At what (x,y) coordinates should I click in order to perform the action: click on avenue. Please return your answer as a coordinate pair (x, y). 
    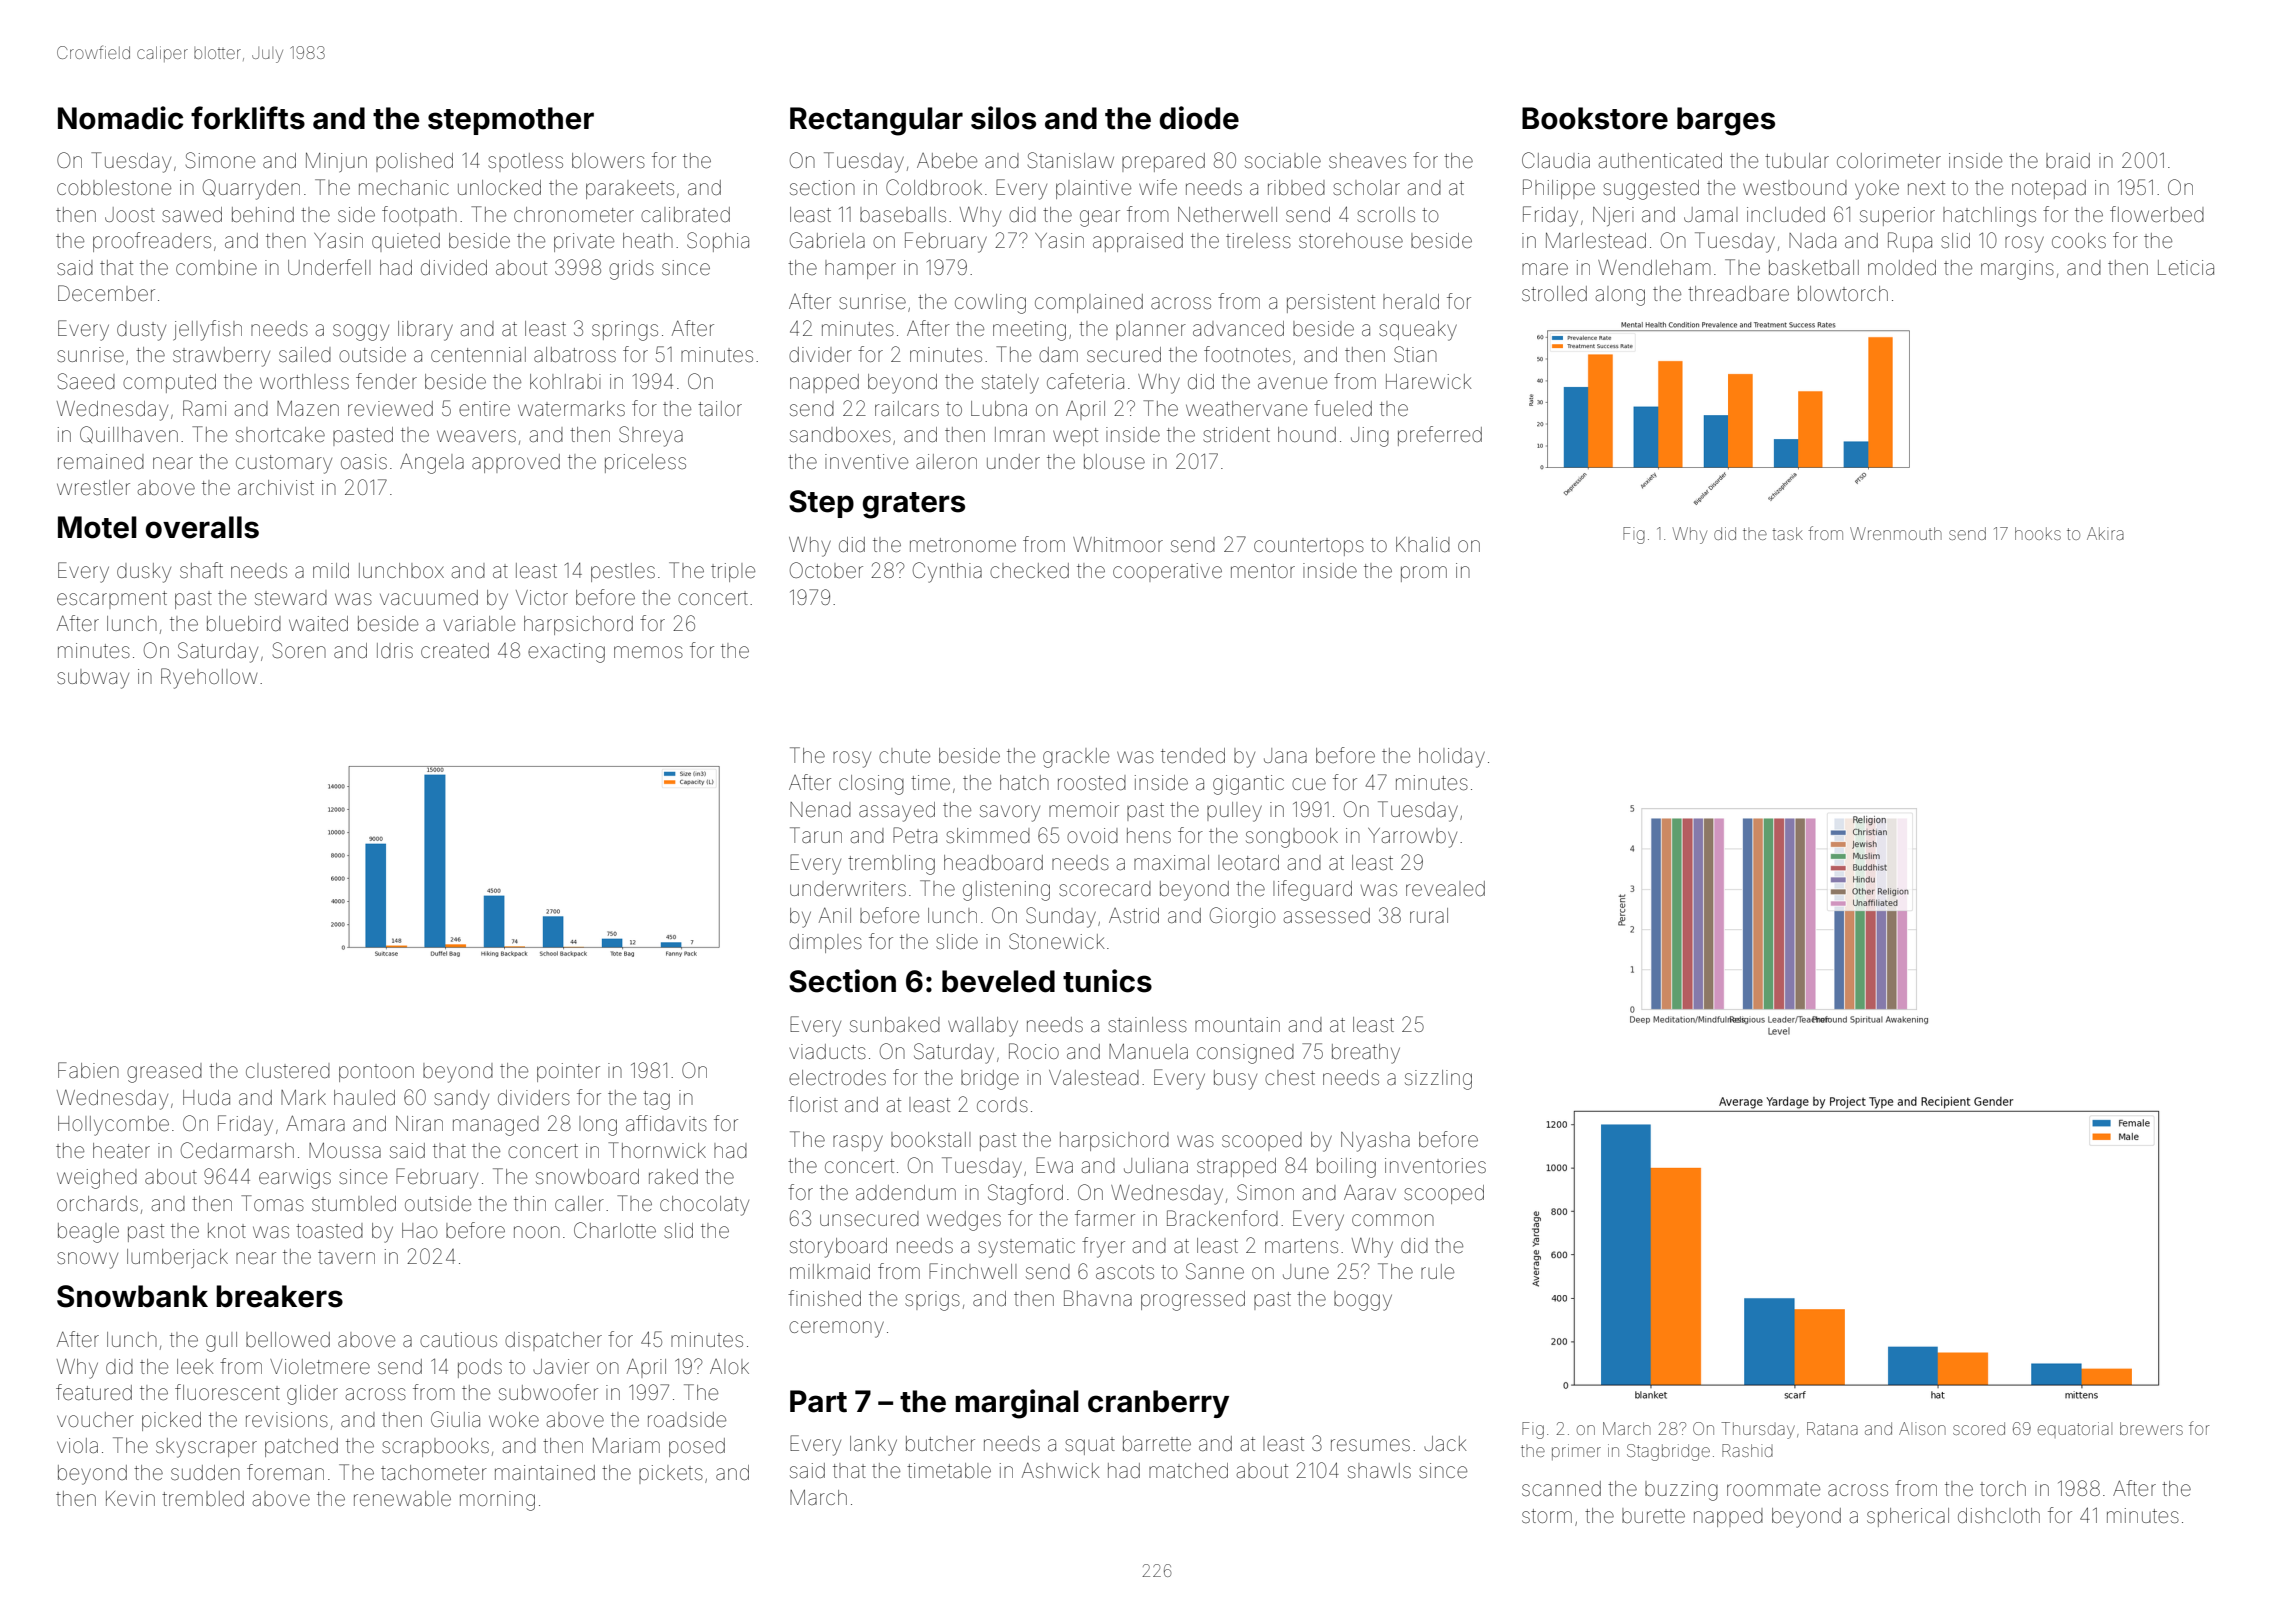
    Looking at the image, I should click on (1292, 383).
